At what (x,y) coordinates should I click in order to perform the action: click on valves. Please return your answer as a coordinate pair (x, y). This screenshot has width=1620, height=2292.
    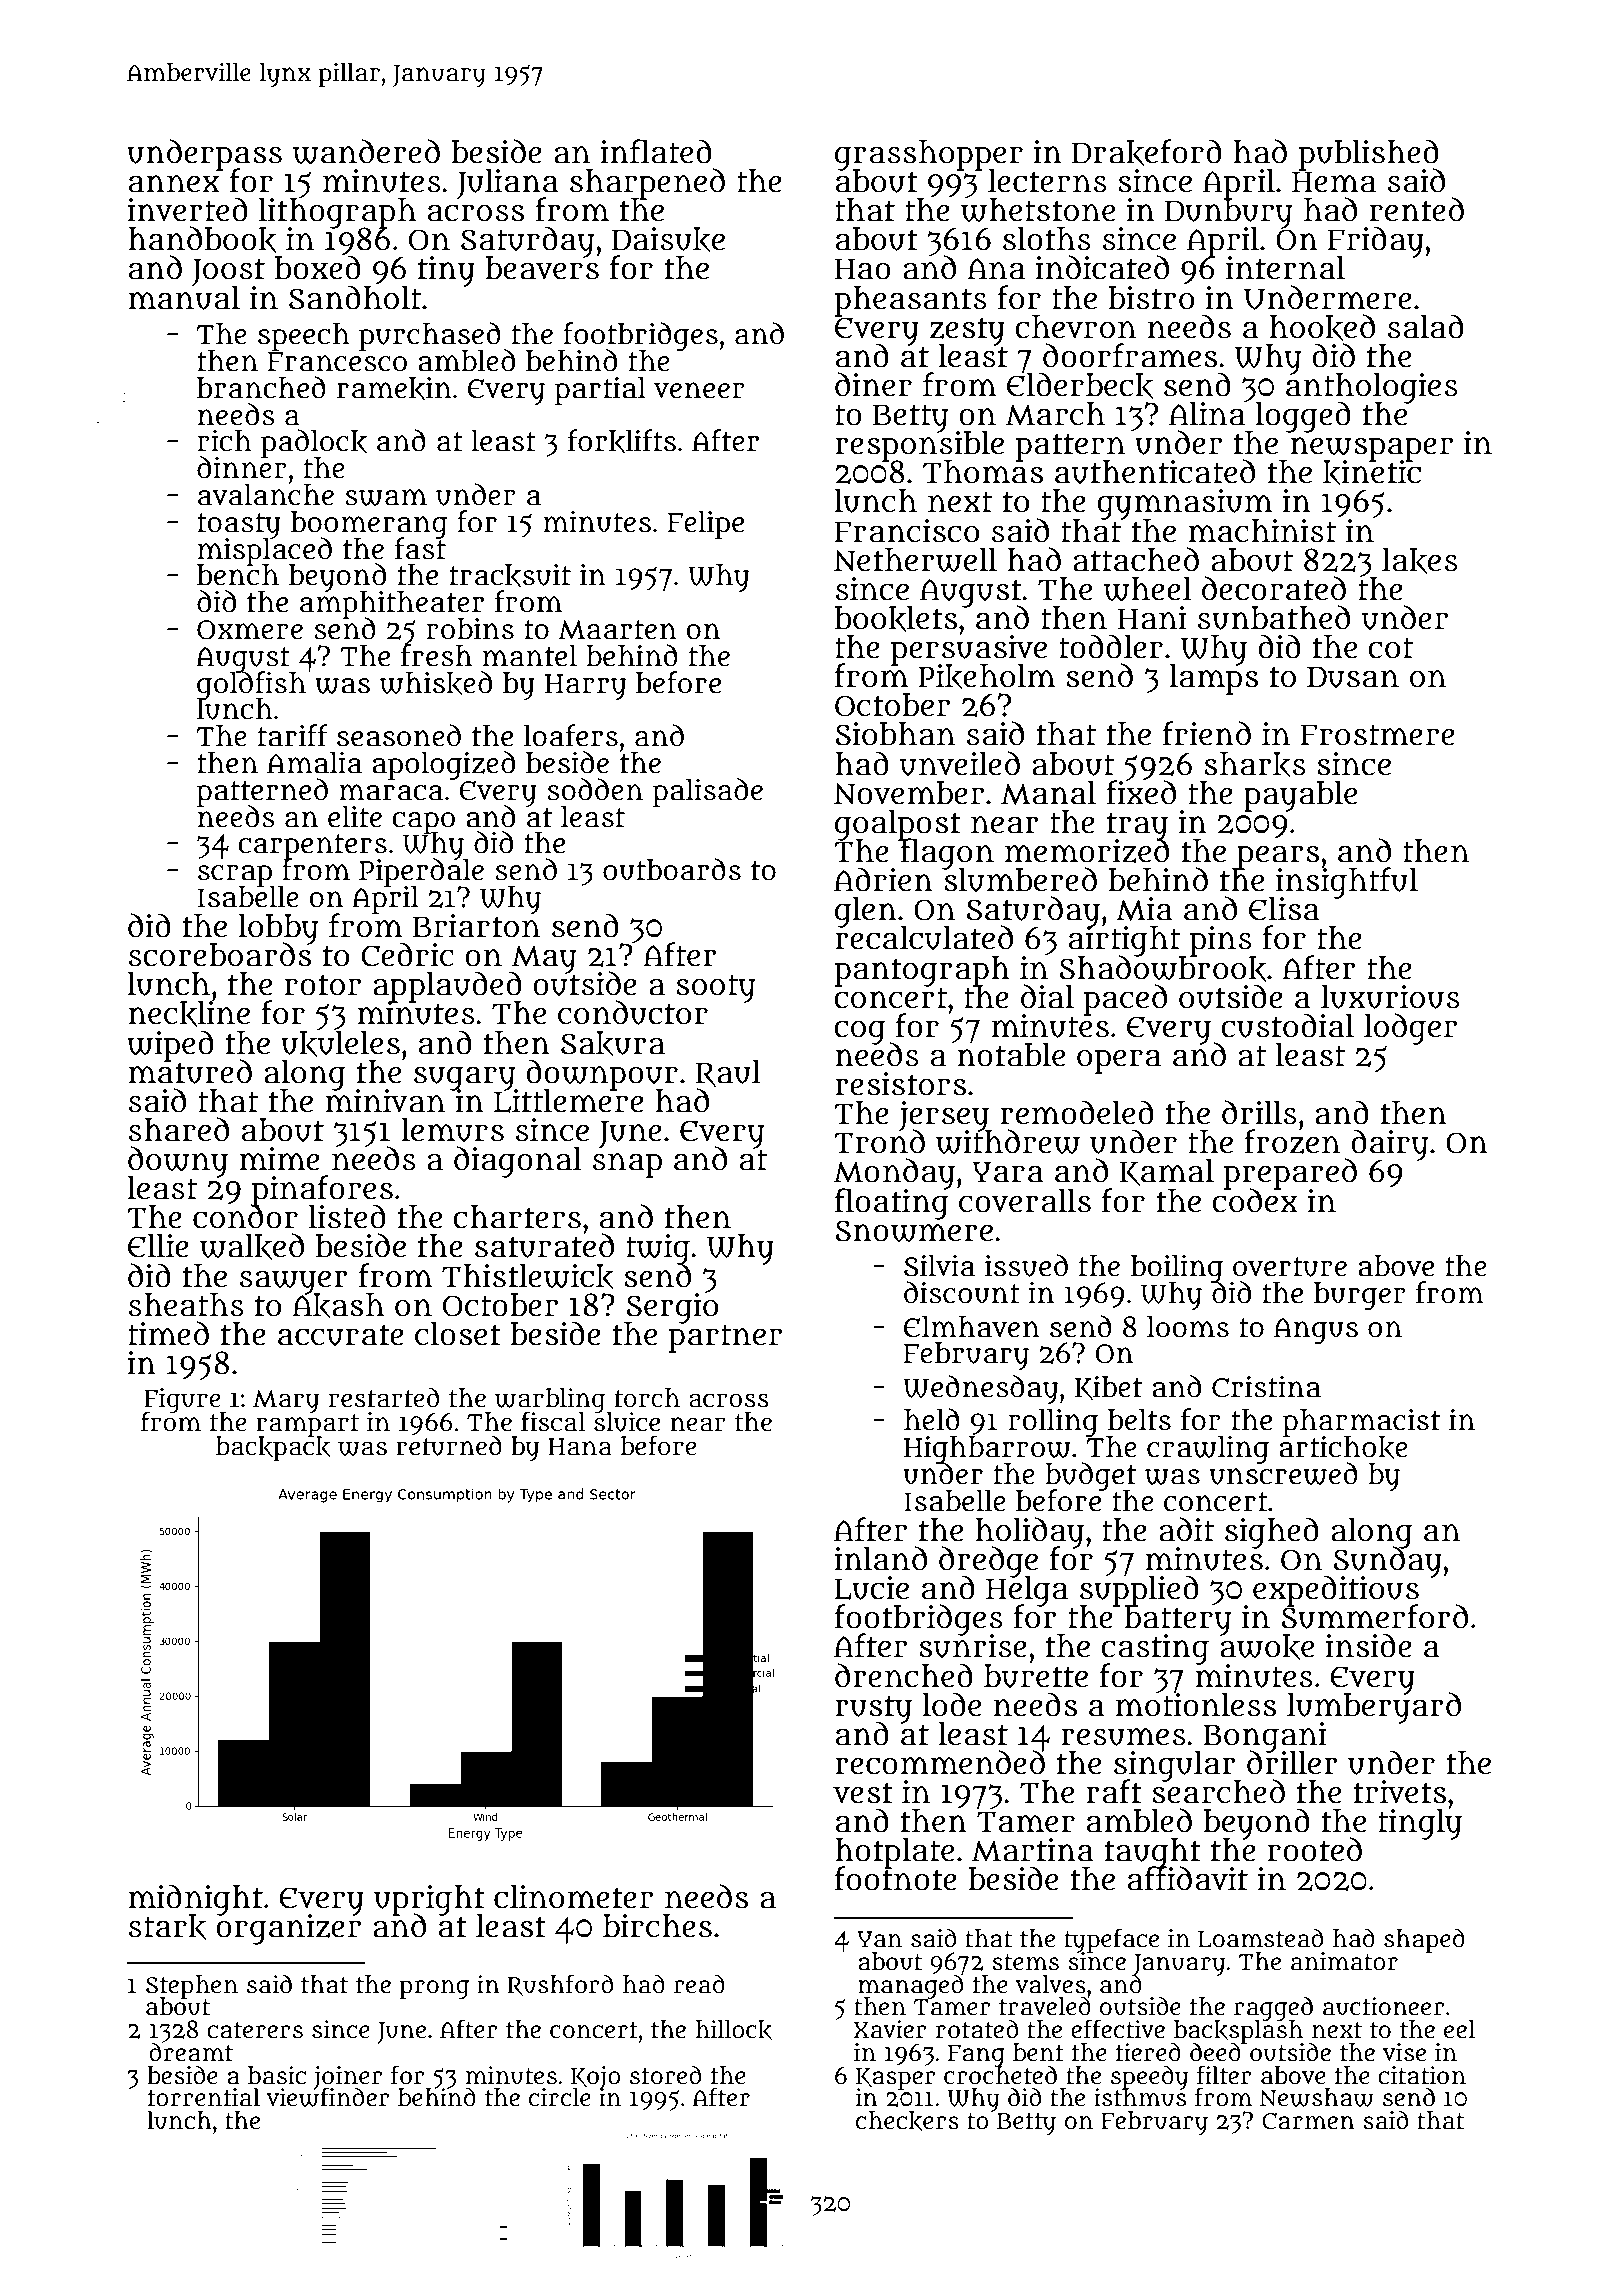
    Looking at the image, I should click on (1050, 1984).
